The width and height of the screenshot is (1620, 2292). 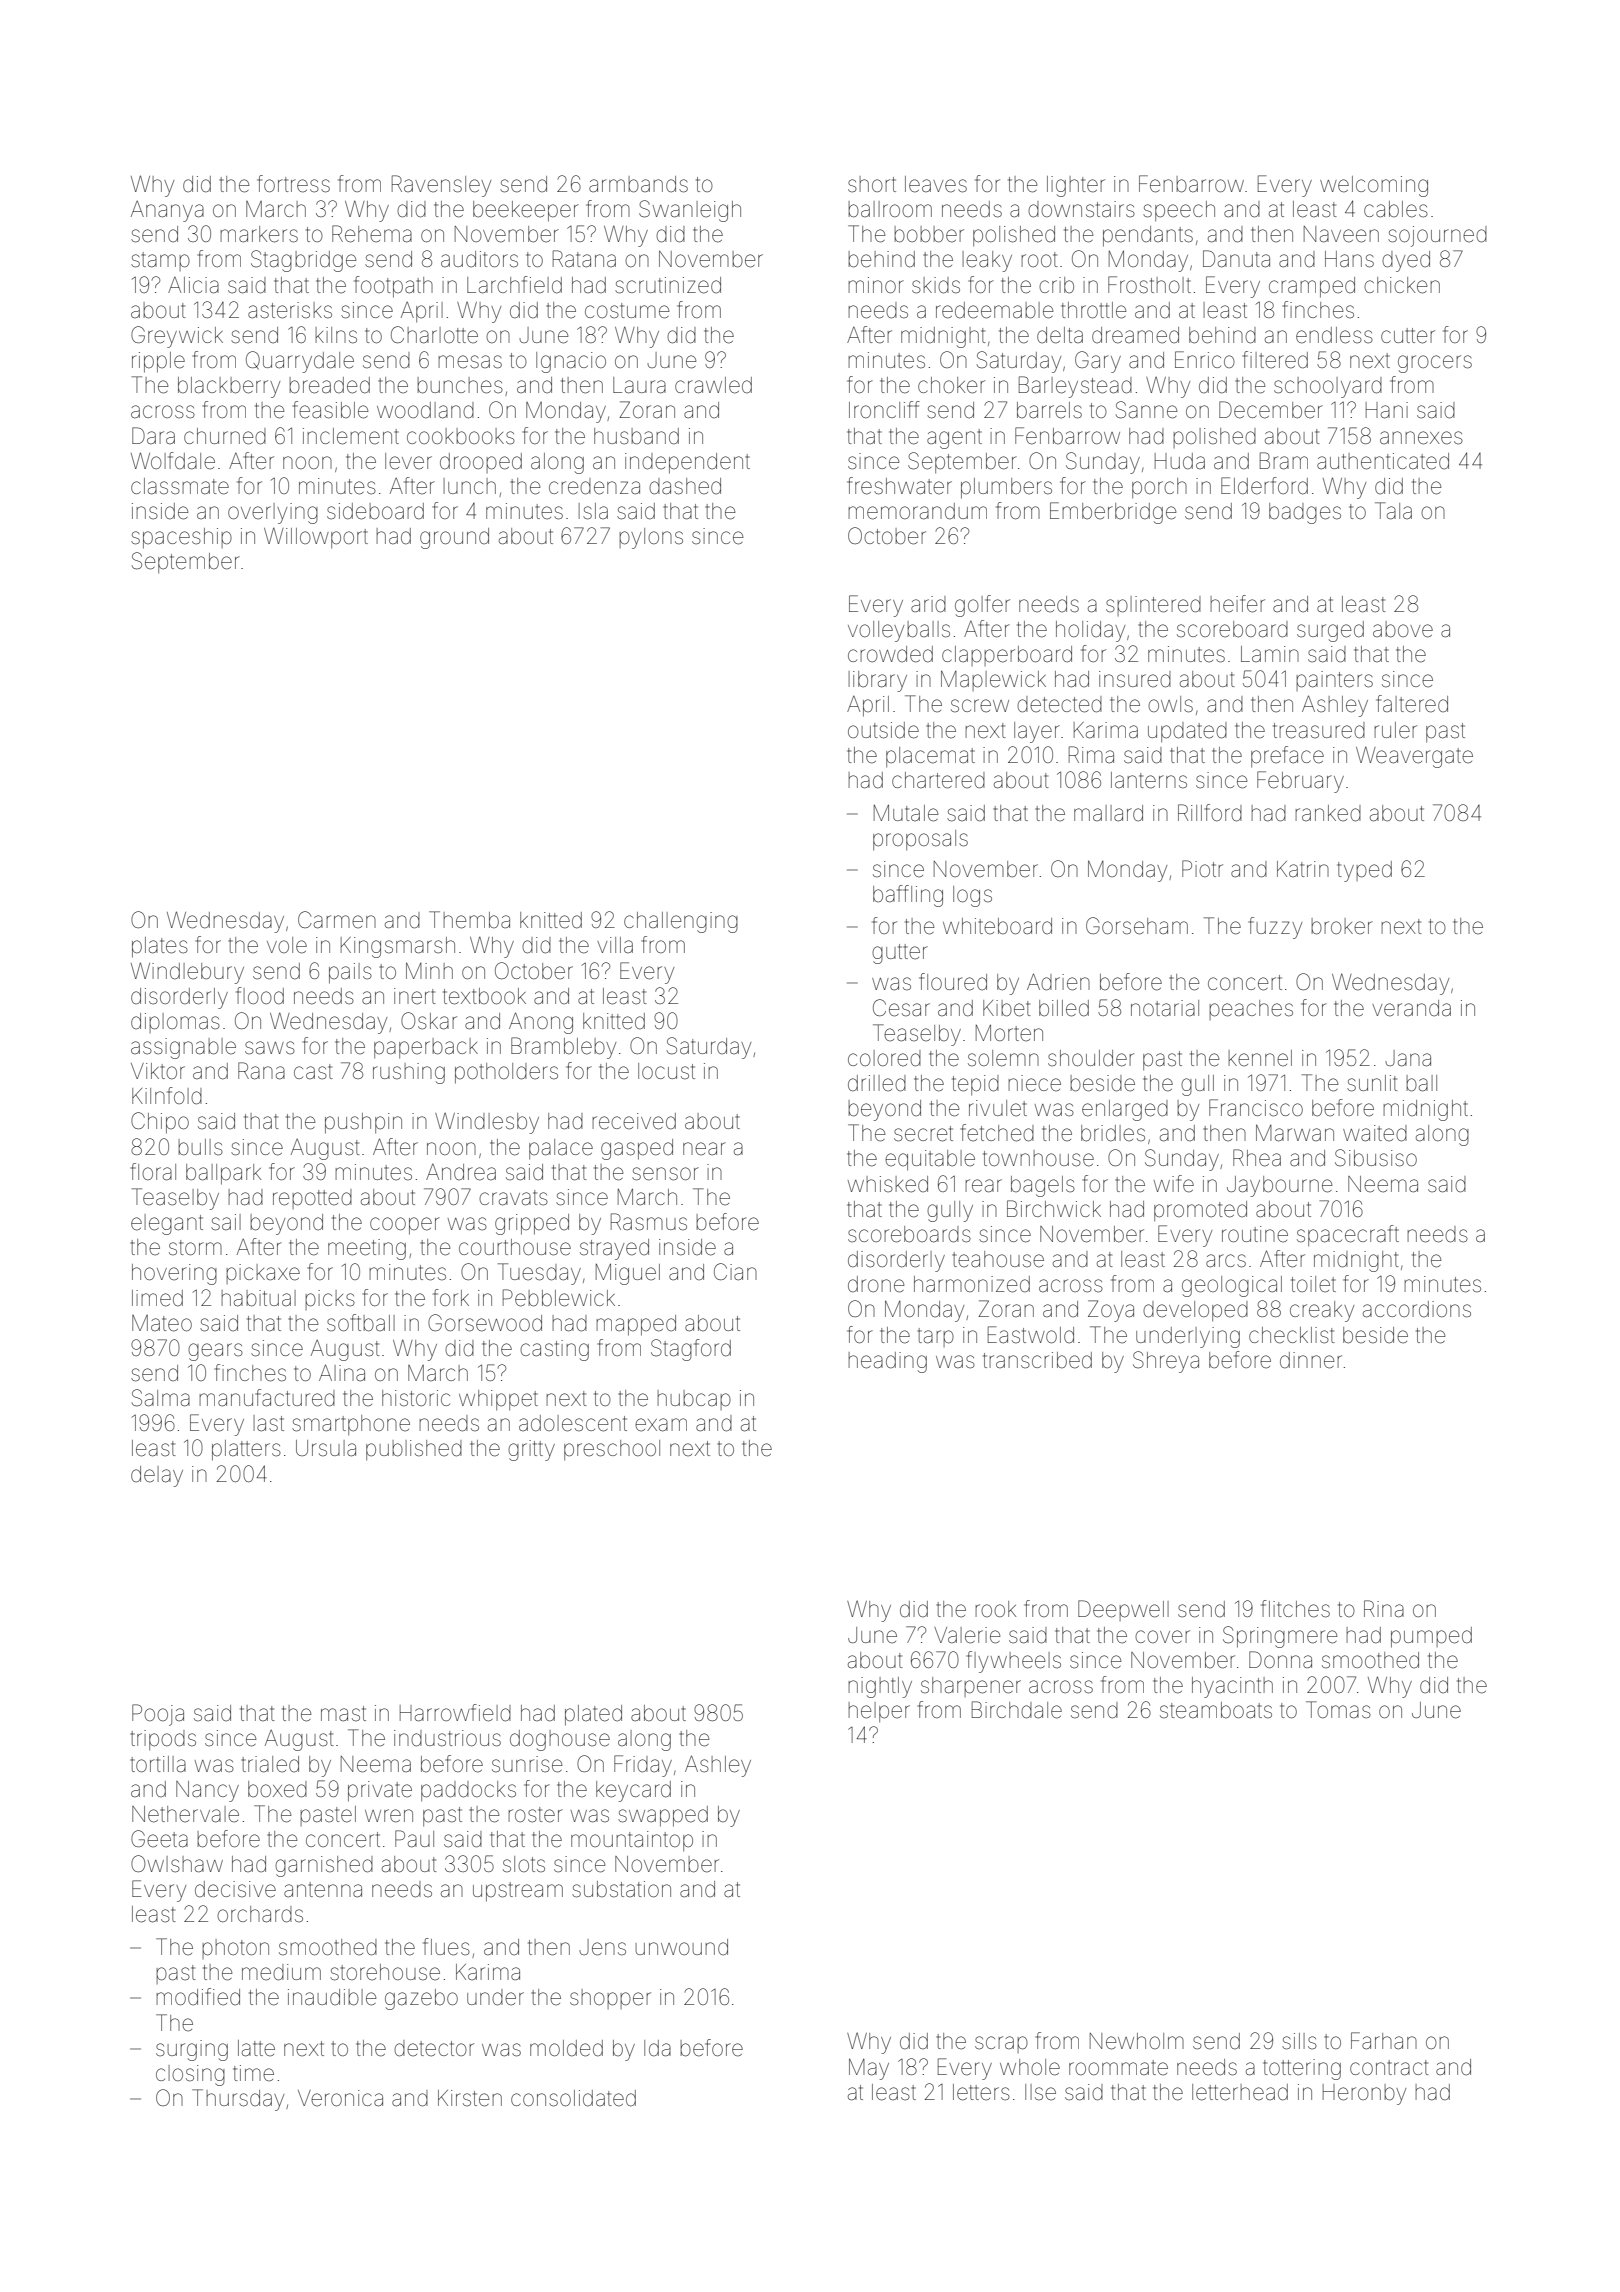 What do you see at coordinates (1408, 1058) in the screenshot?
I see `Jana` at bounding box center [1408, 1058].
